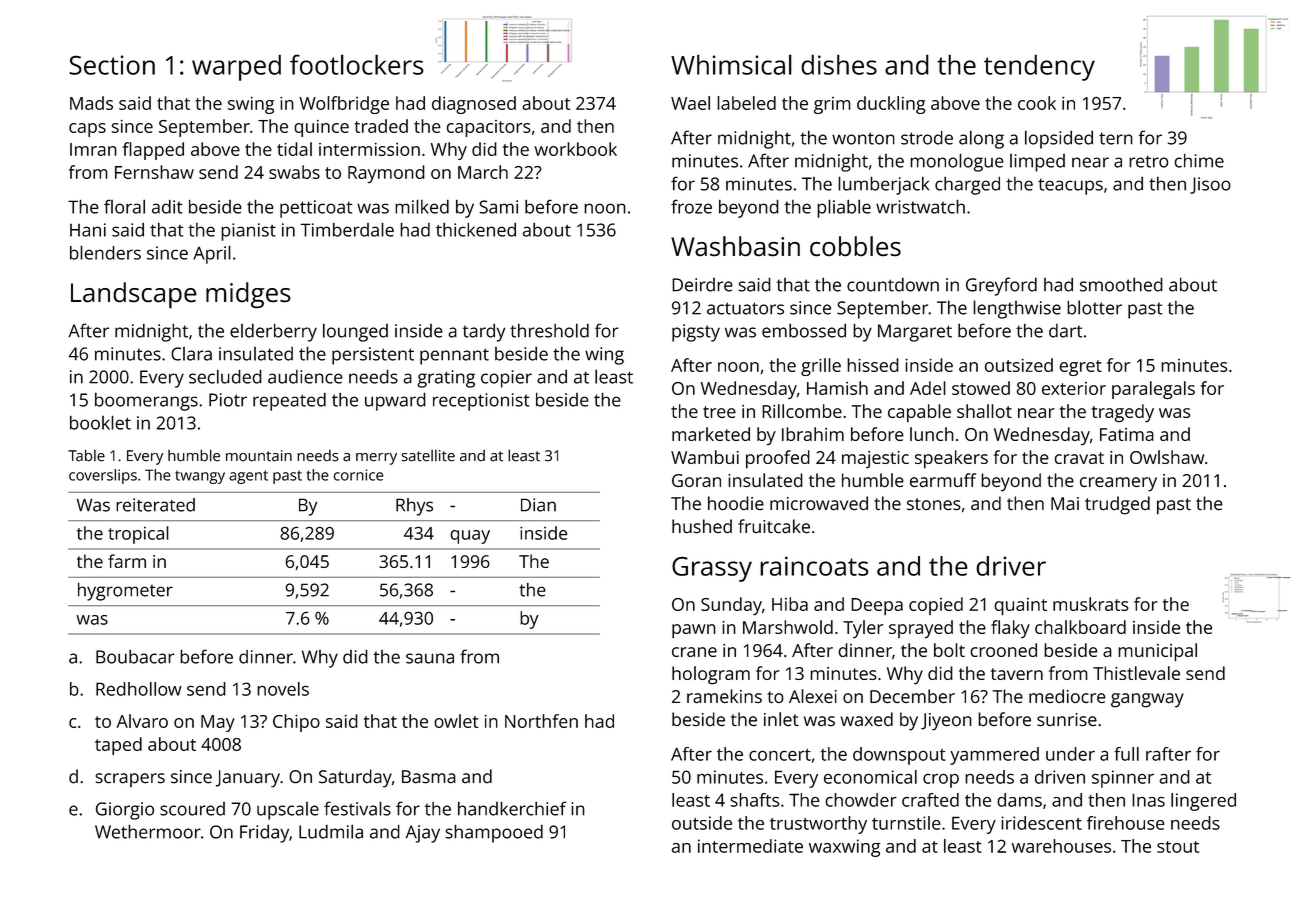  What do you see at coordinates (1059, 139) in the image?
I see `lopsided` at bounding box center [1059, 139].
